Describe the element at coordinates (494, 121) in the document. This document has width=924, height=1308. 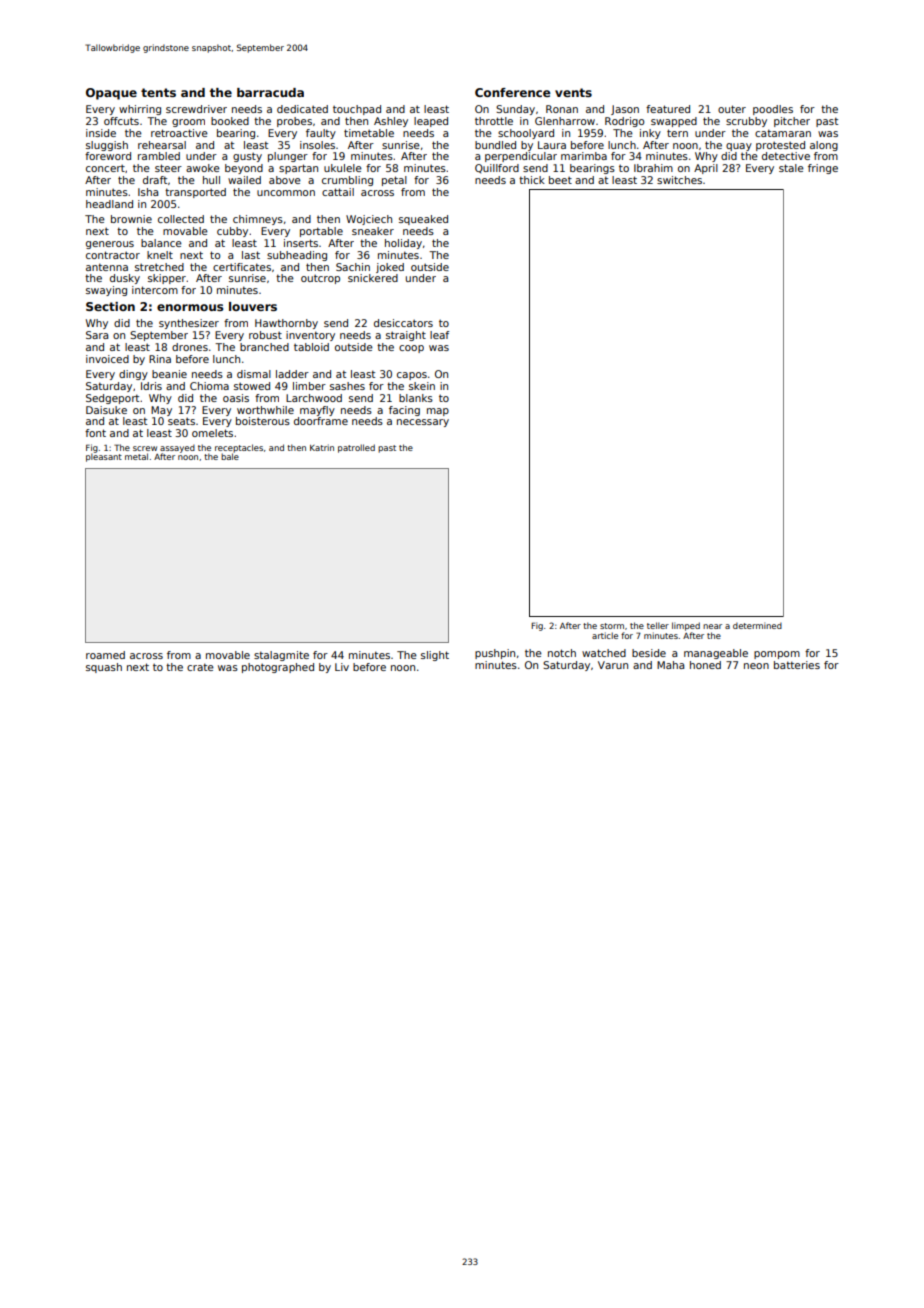
I see `throttle` at that location.
